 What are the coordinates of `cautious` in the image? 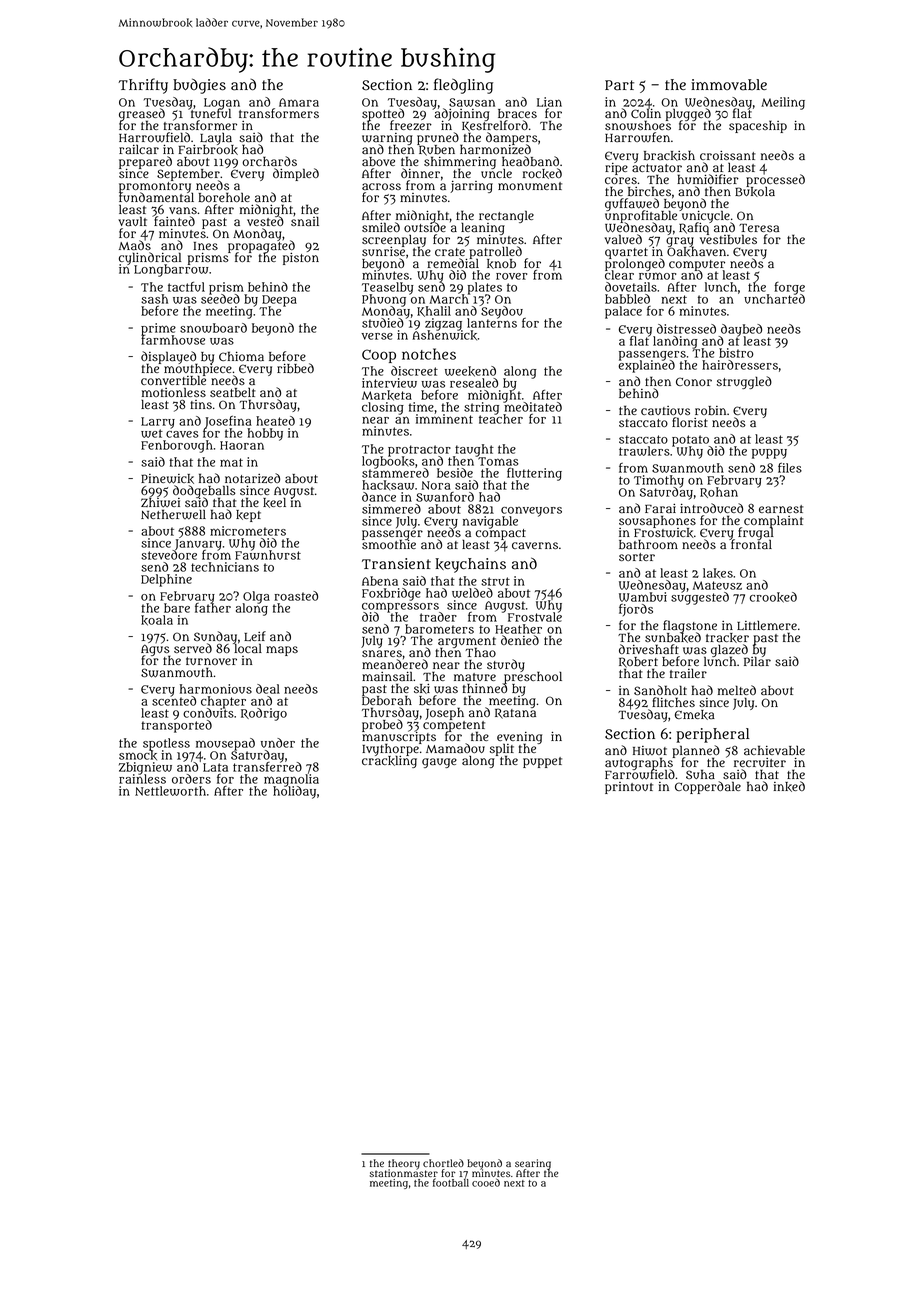 It's located at (665, 411).
